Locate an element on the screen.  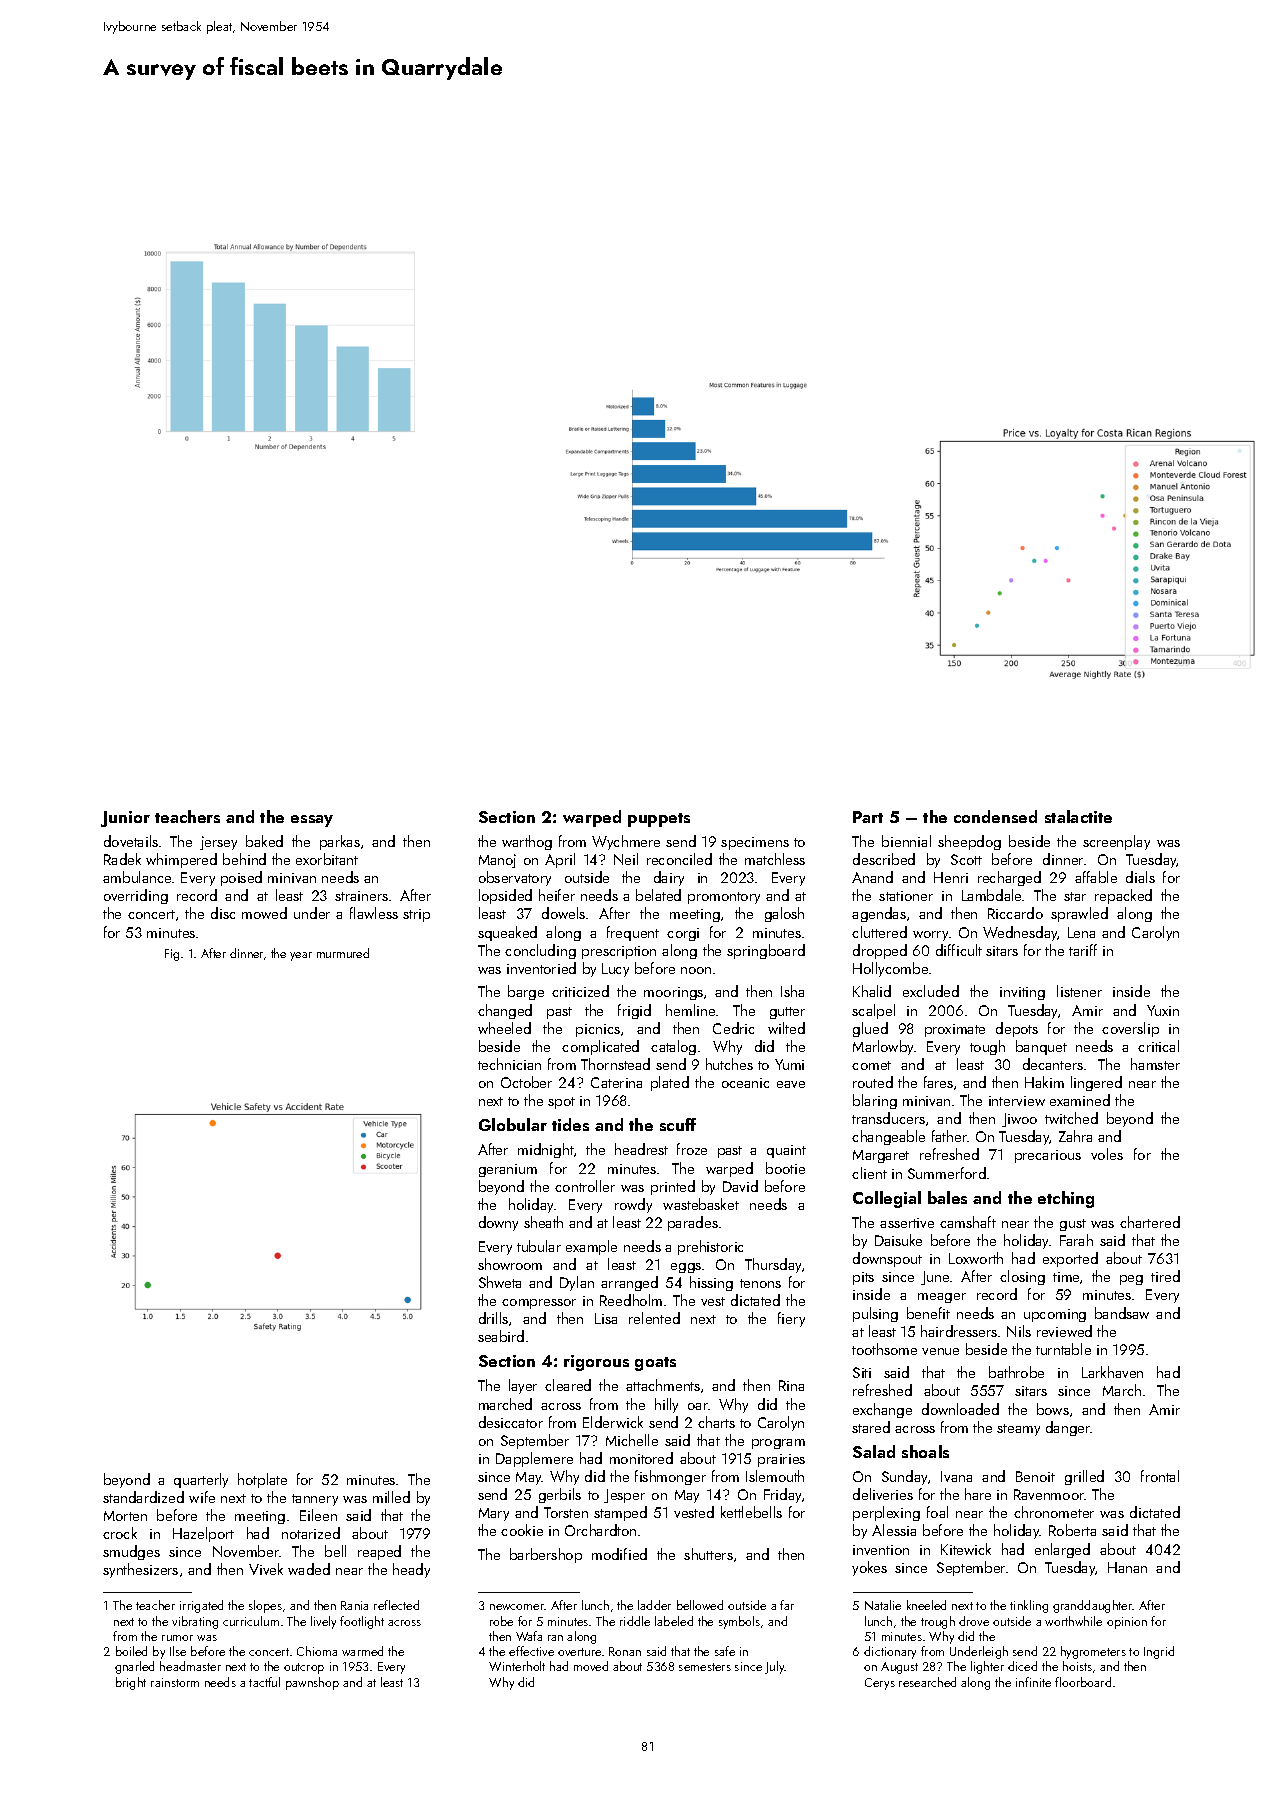
drills is located at coordinates (493, 1318).
